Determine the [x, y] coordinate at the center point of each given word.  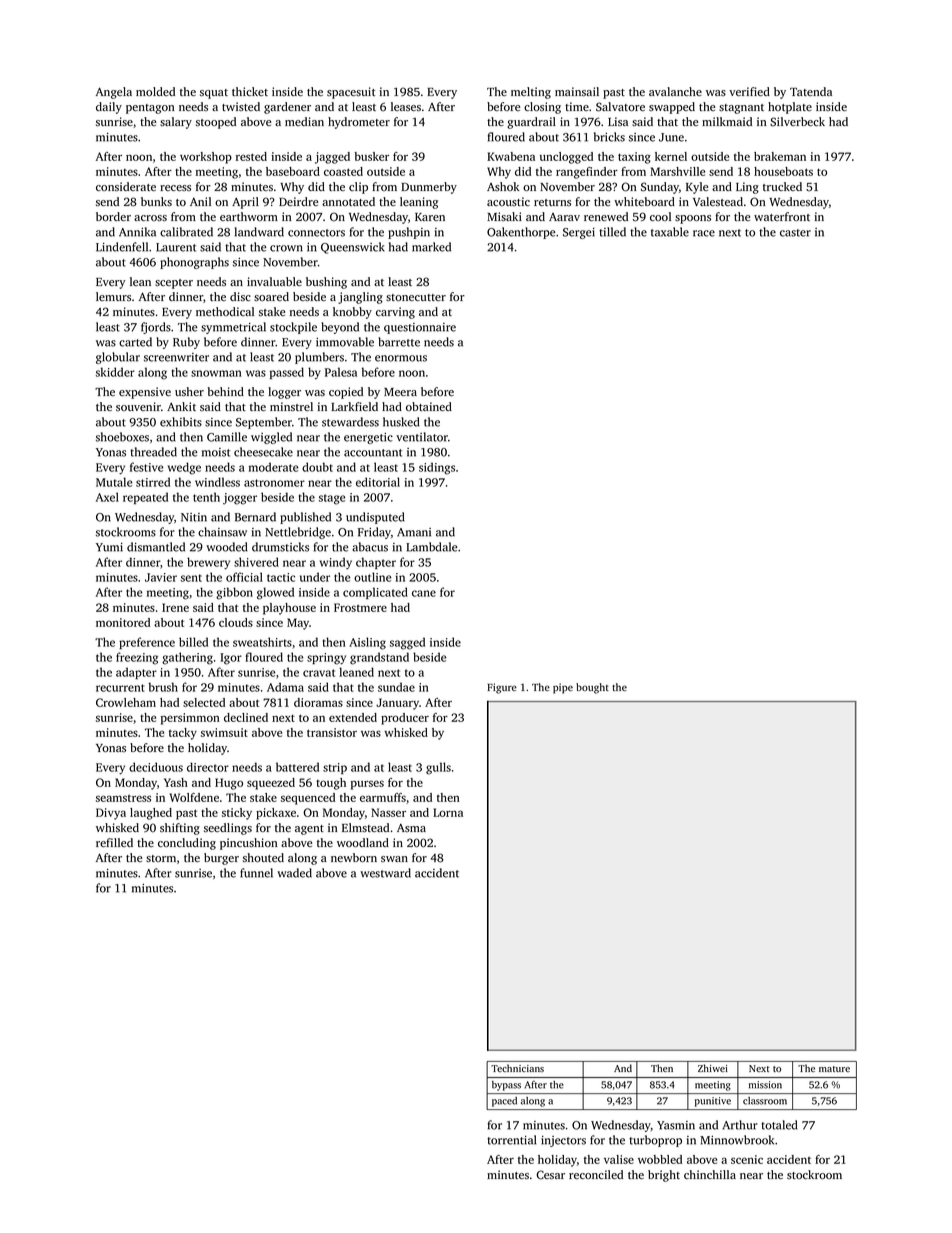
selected [204, 702]
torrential [511, 1140]
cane [424, 593]
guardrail [531, 123]
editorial [378, 482]
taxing [634, 158]
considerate [126, 186]
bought [592, 688]
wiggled [271, 438]
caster [795, 233]
